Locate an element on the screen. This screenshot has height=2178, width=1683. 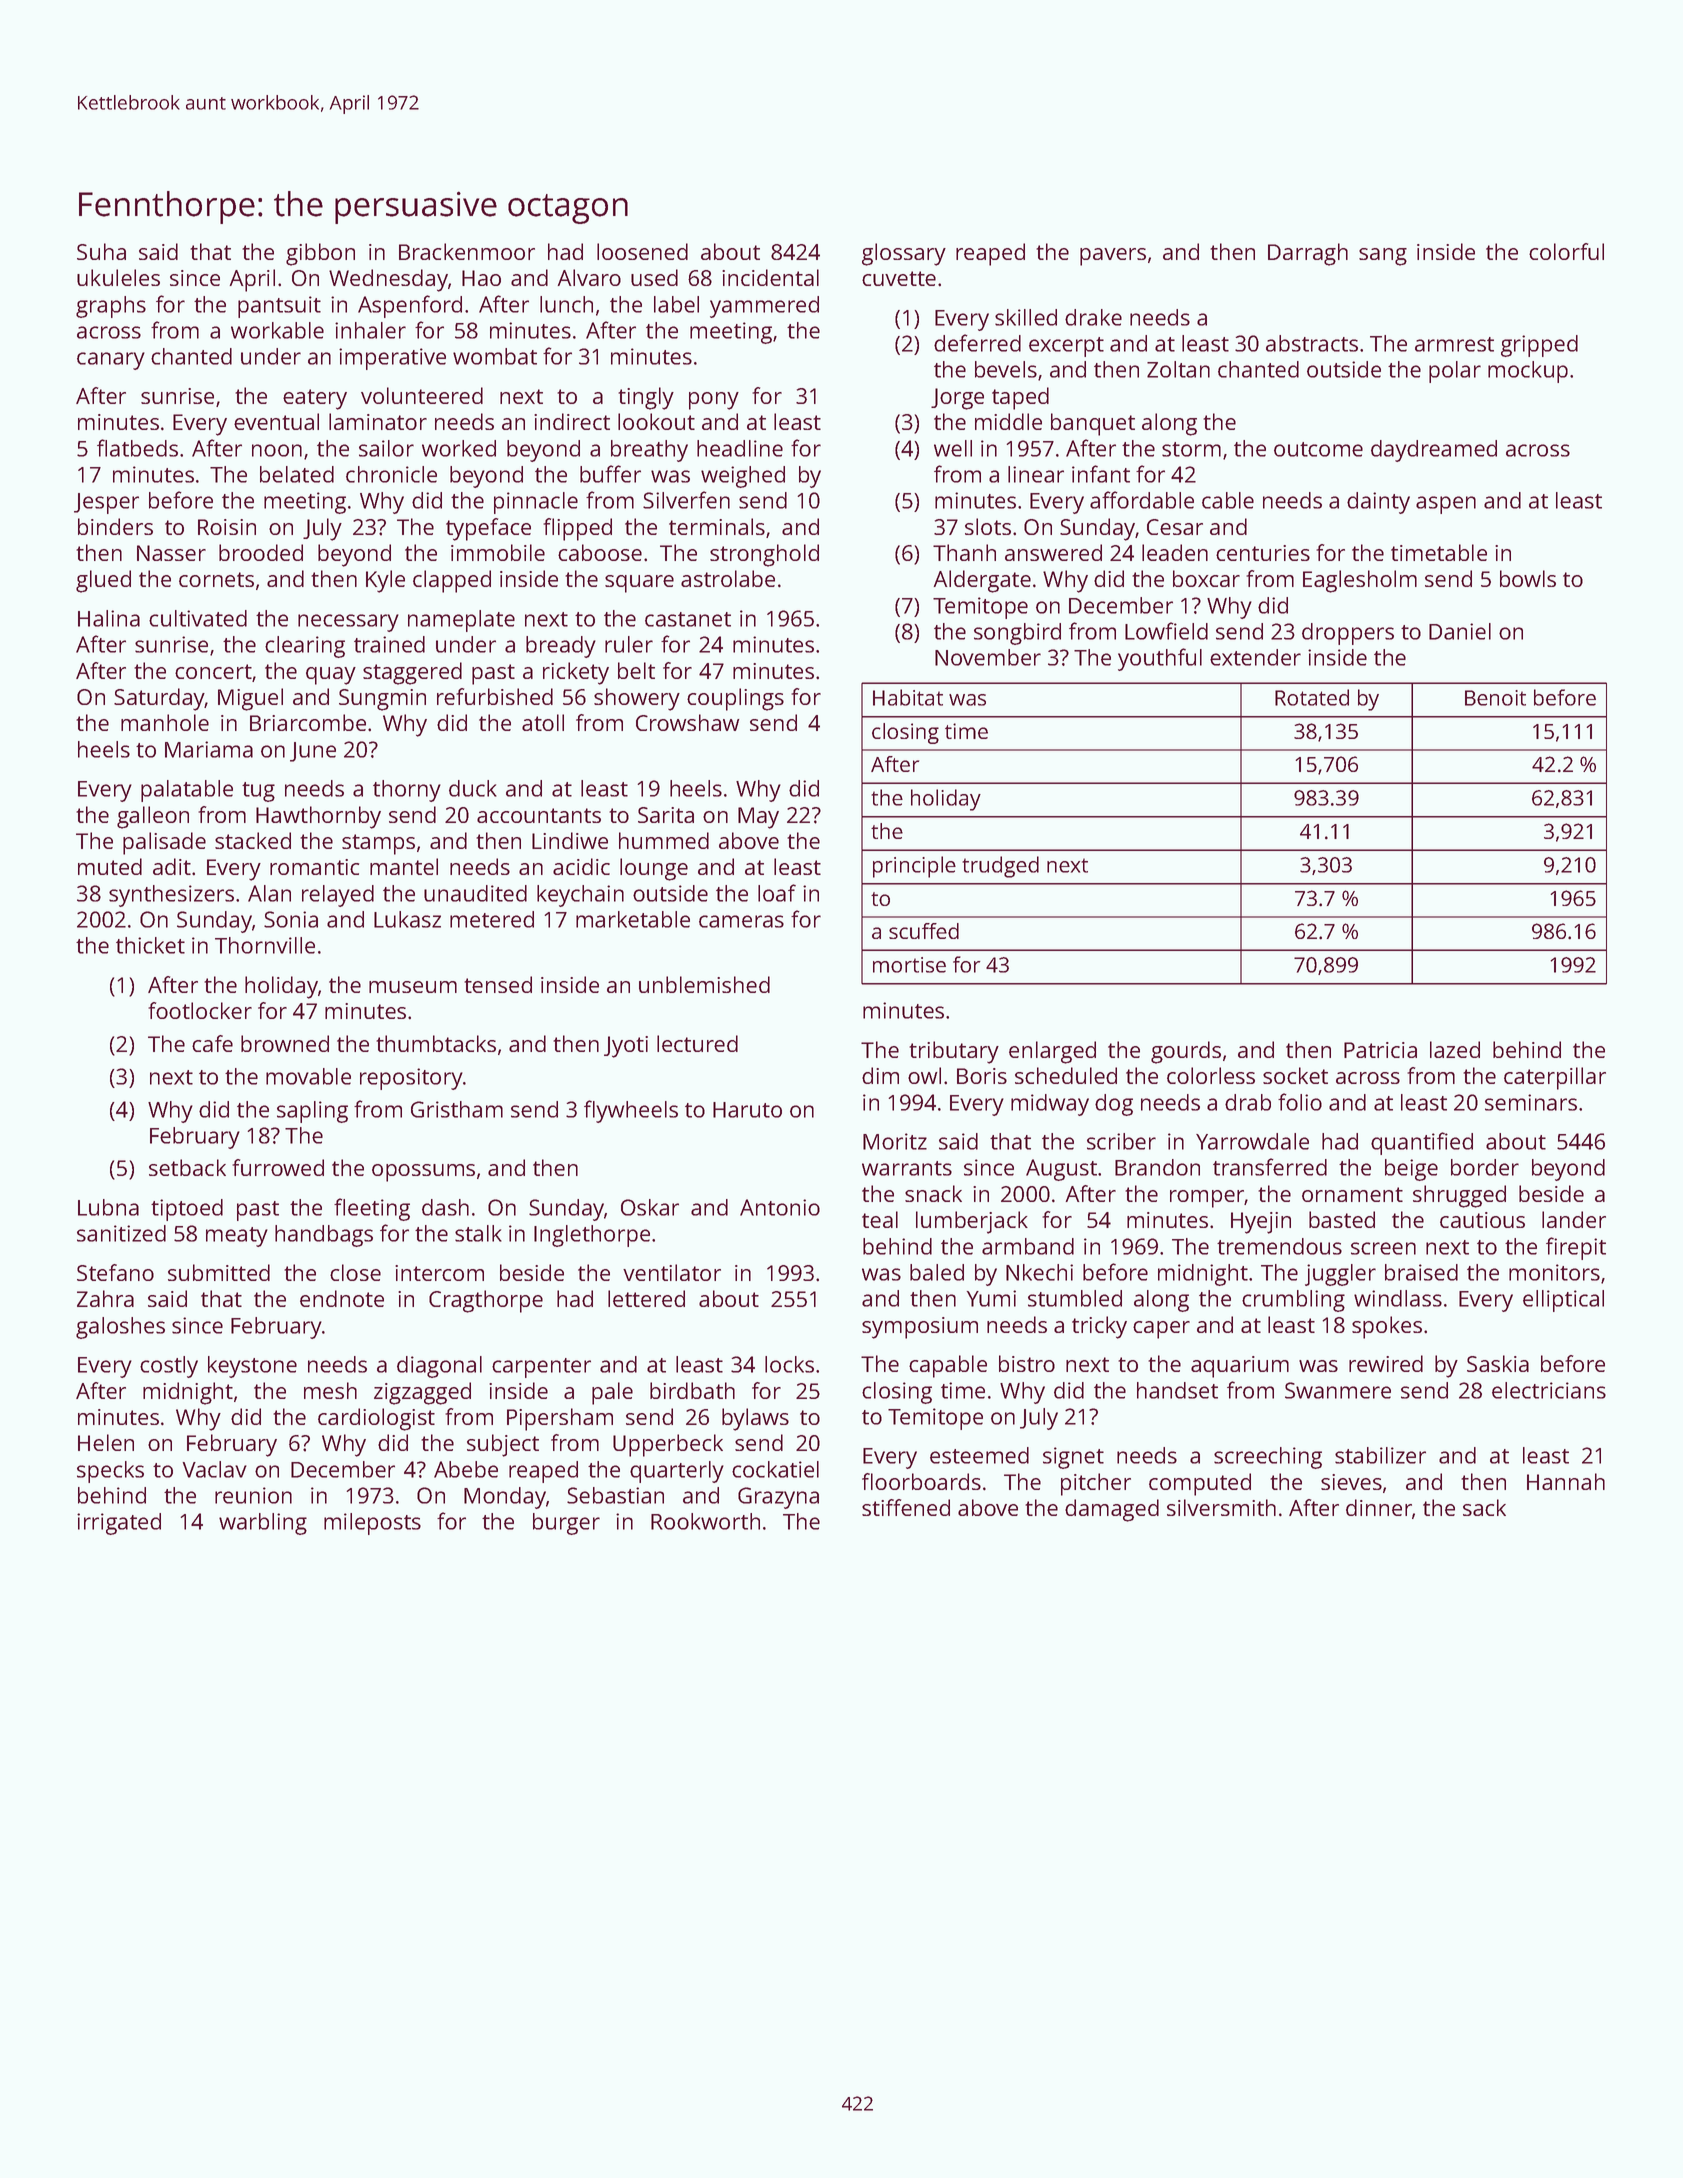
lazed is located at coordinates (1455, 1049).
